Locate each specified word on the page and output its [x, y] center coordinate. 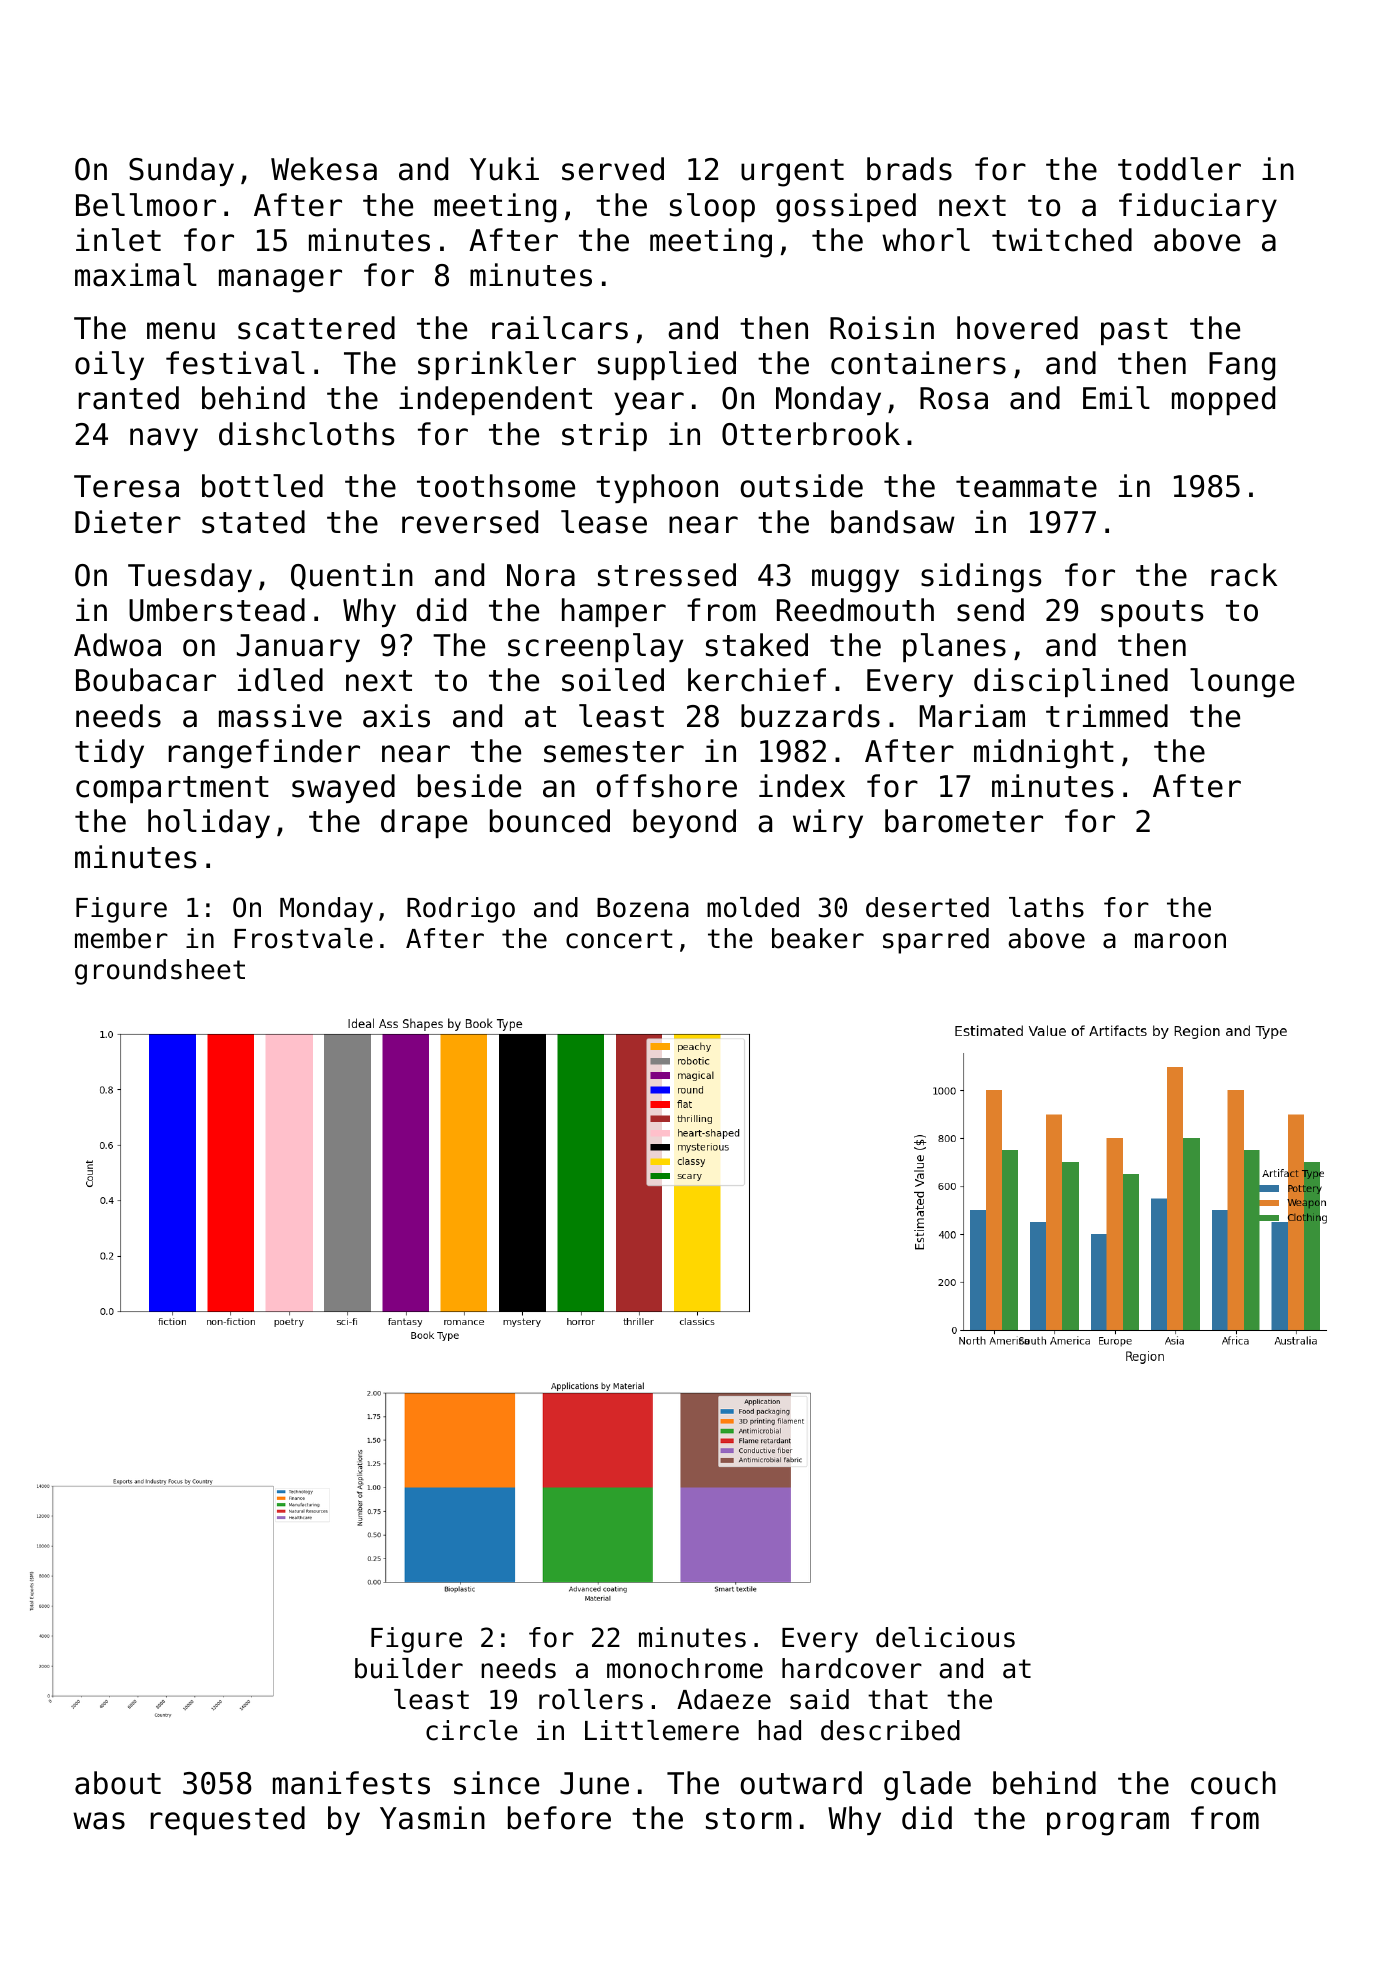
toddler [1179, 169]
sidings [981, 578]
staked [757, 645]
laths [1046, 907]
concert [619, 939]
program [1108, 1824]
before [559, 1818]
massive [280, 716]
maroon [1180, 941]
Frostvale [303, 938]
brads [909, 169]
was [99, 1821]
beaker [818, 938]
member [121, 938]
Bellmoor [146, 205]
